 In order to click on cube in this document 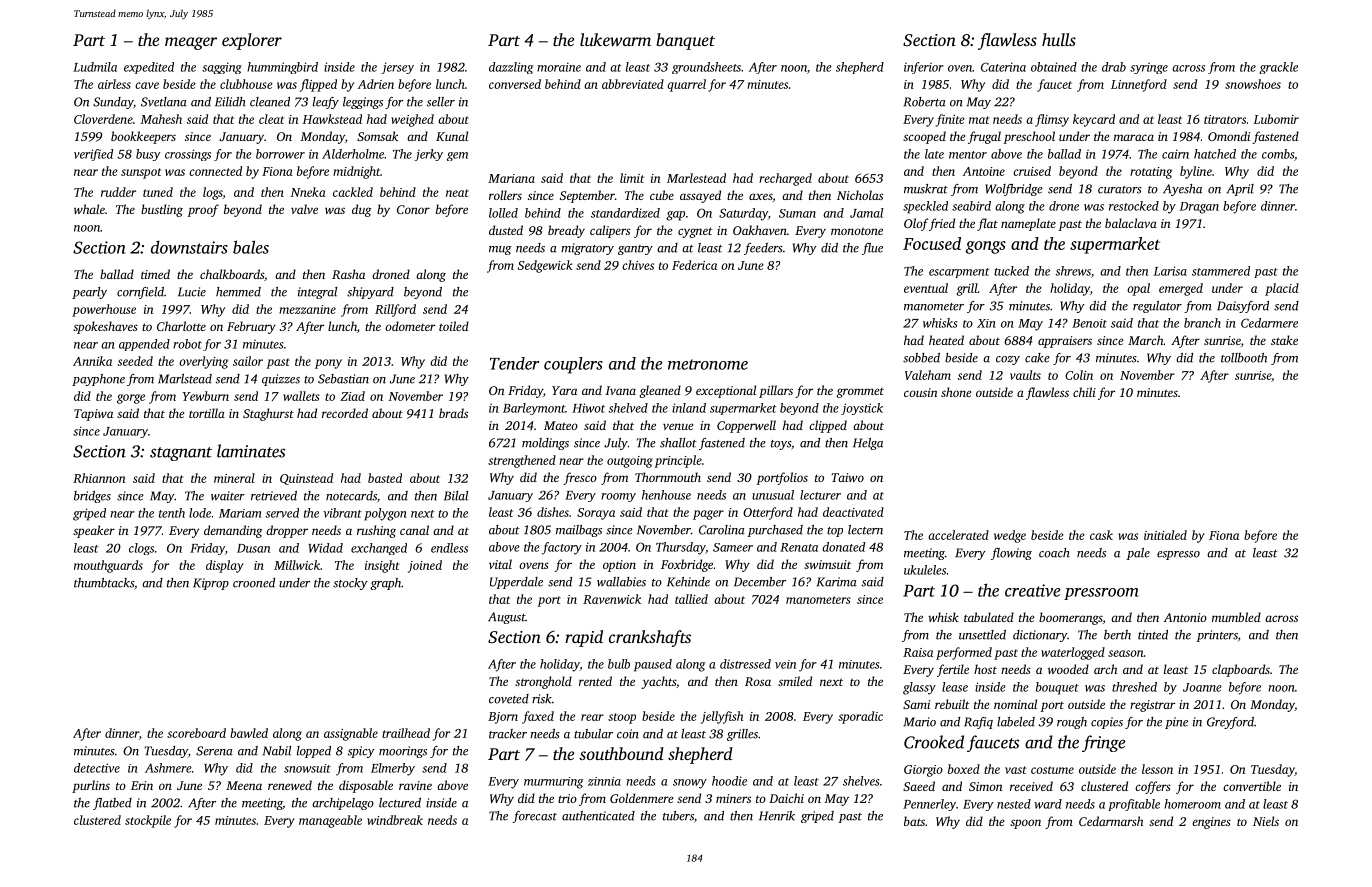, I will do `click(662, 195)`.
